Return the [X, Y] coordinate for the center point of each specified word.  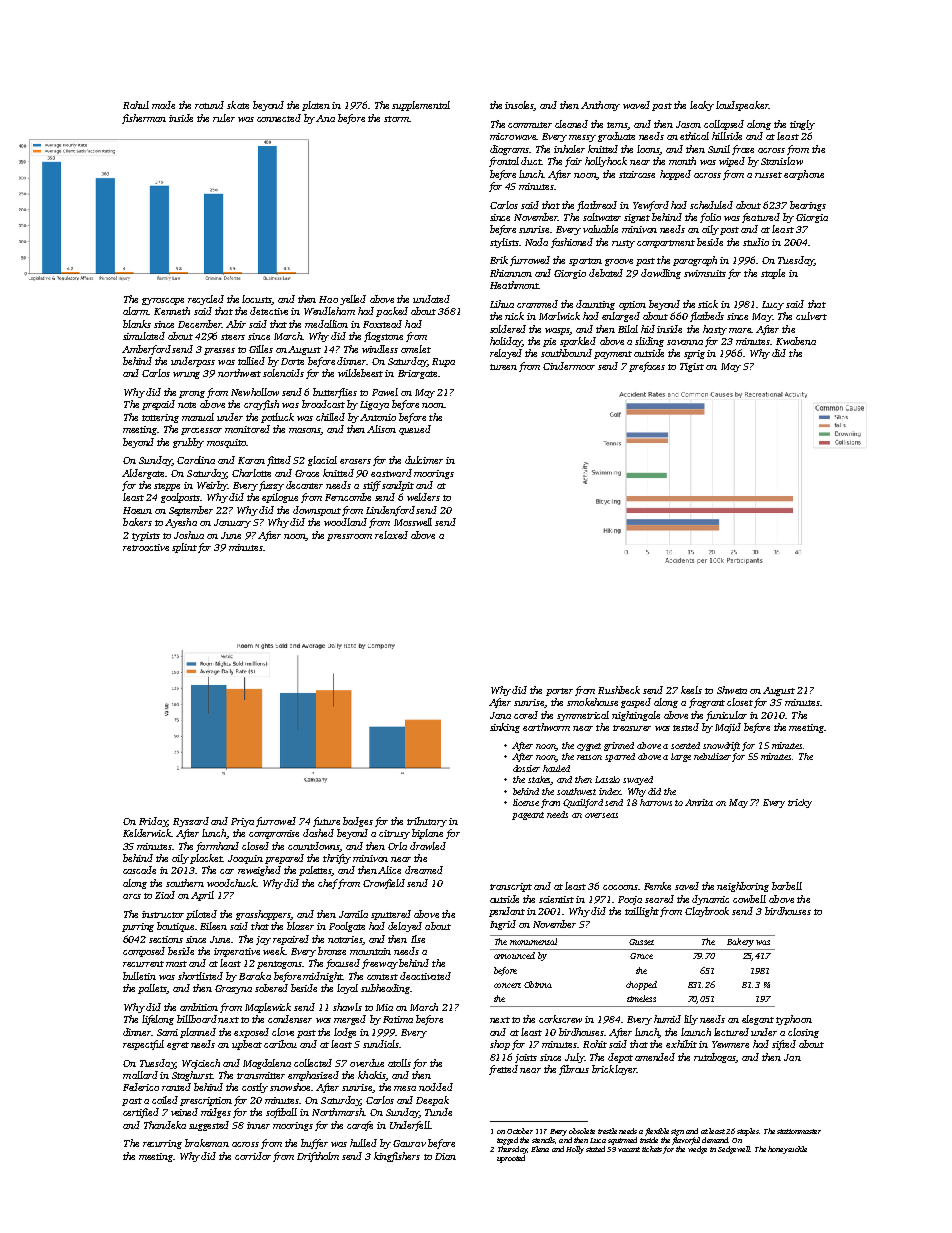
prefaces [647, 367]
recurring [162, 1144]
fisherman [144, 119]
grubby [188, 443]
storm [396, 119]
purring [138, 927]
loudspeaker [742, 106]
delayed [405, 927]
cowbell [749, 899]
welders [423, 497]
